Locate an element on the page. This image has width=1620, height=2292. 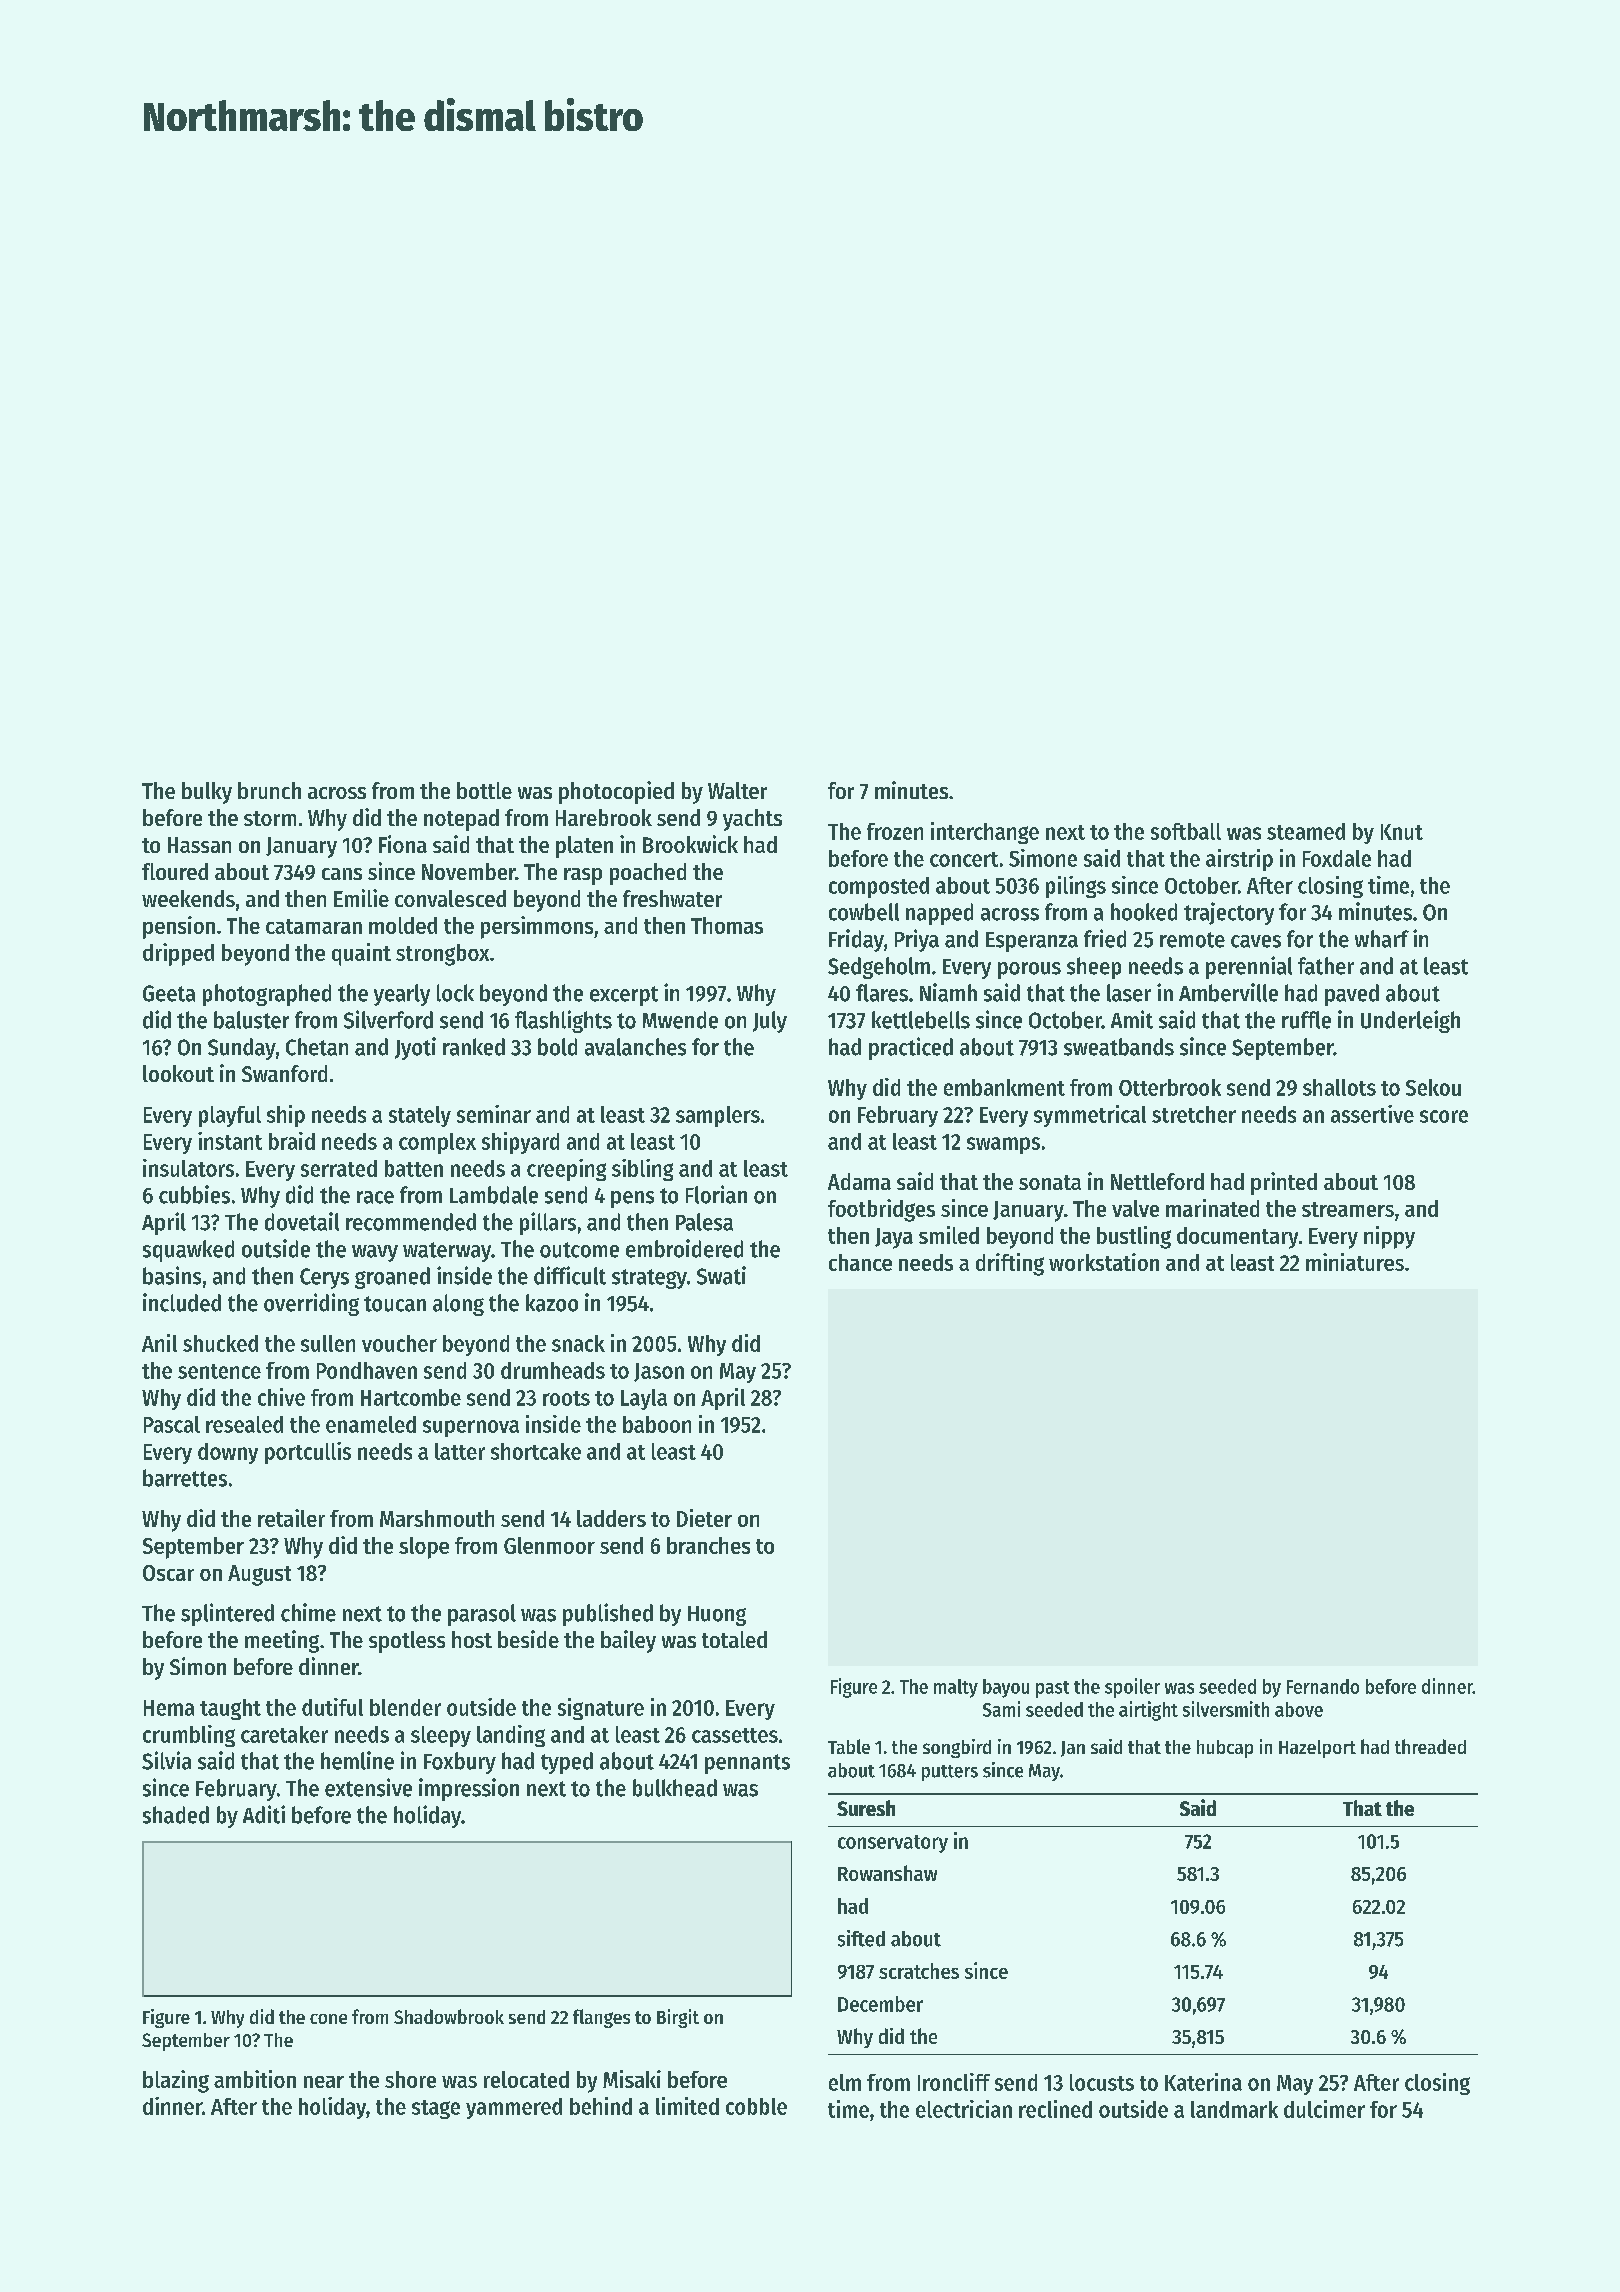
Fernando is located at coordinates (1323, 1686).
